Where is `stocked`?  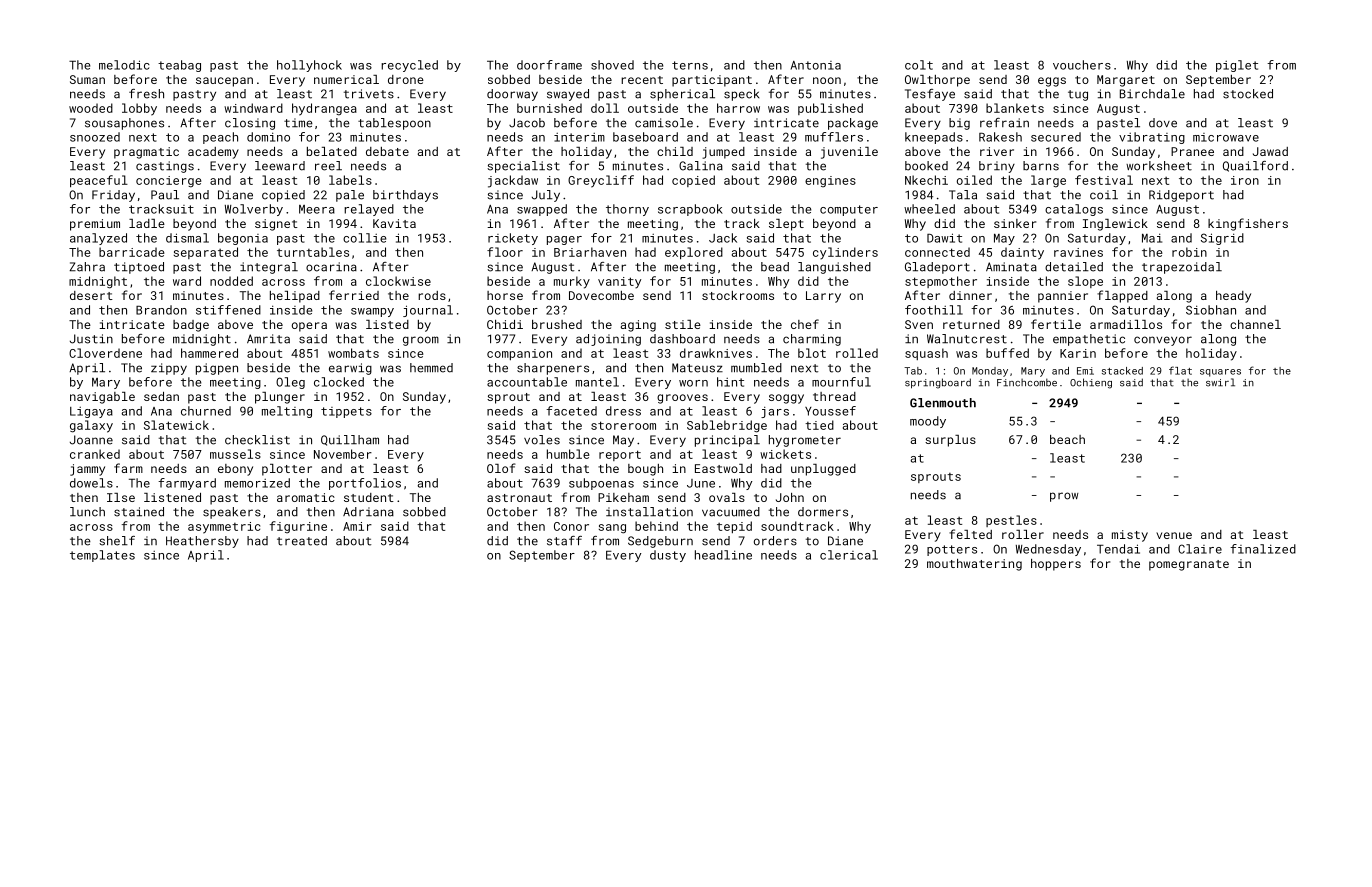 stocked is located at coordinates (1248, 94).
